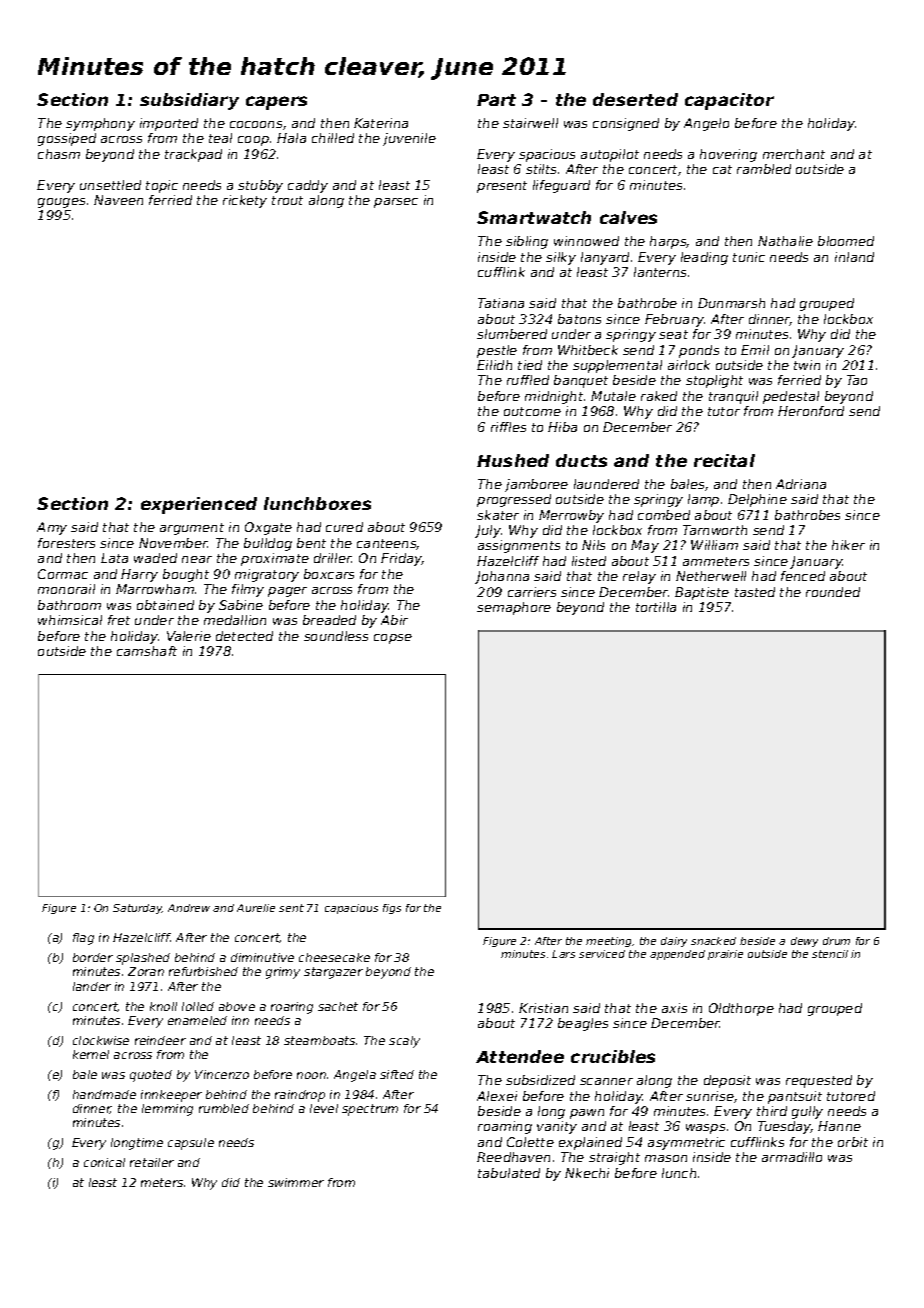 The height and width of the screenshot is (1308, 924). Describe the element at coordinates (199, 505) in the screenshot. I see `experienced` at that location.
